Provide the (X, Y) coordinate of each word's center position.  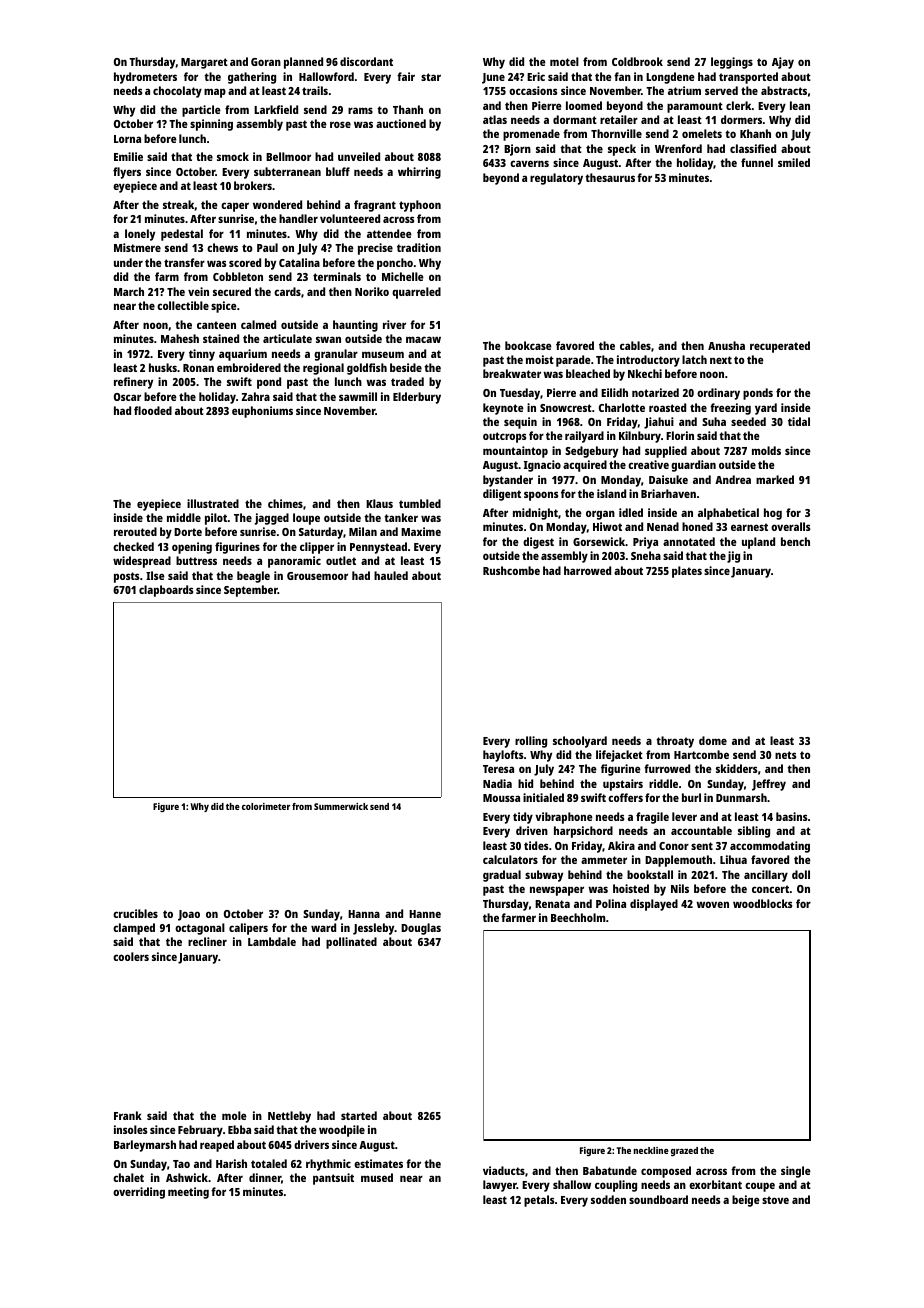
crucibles (135, 913)
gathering (252, 78)
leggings (732, 63)
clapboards (166, 591)
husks (163, 367)
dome (713, 740)
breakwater (512, 373)
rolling (531, 742)
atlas (495, 119)
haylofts (503, 756)
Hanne (425, 914)
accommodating (770, 847)
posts (126, 577)
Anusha (726, 345)
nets (785, 755)
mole (234, 1115)
